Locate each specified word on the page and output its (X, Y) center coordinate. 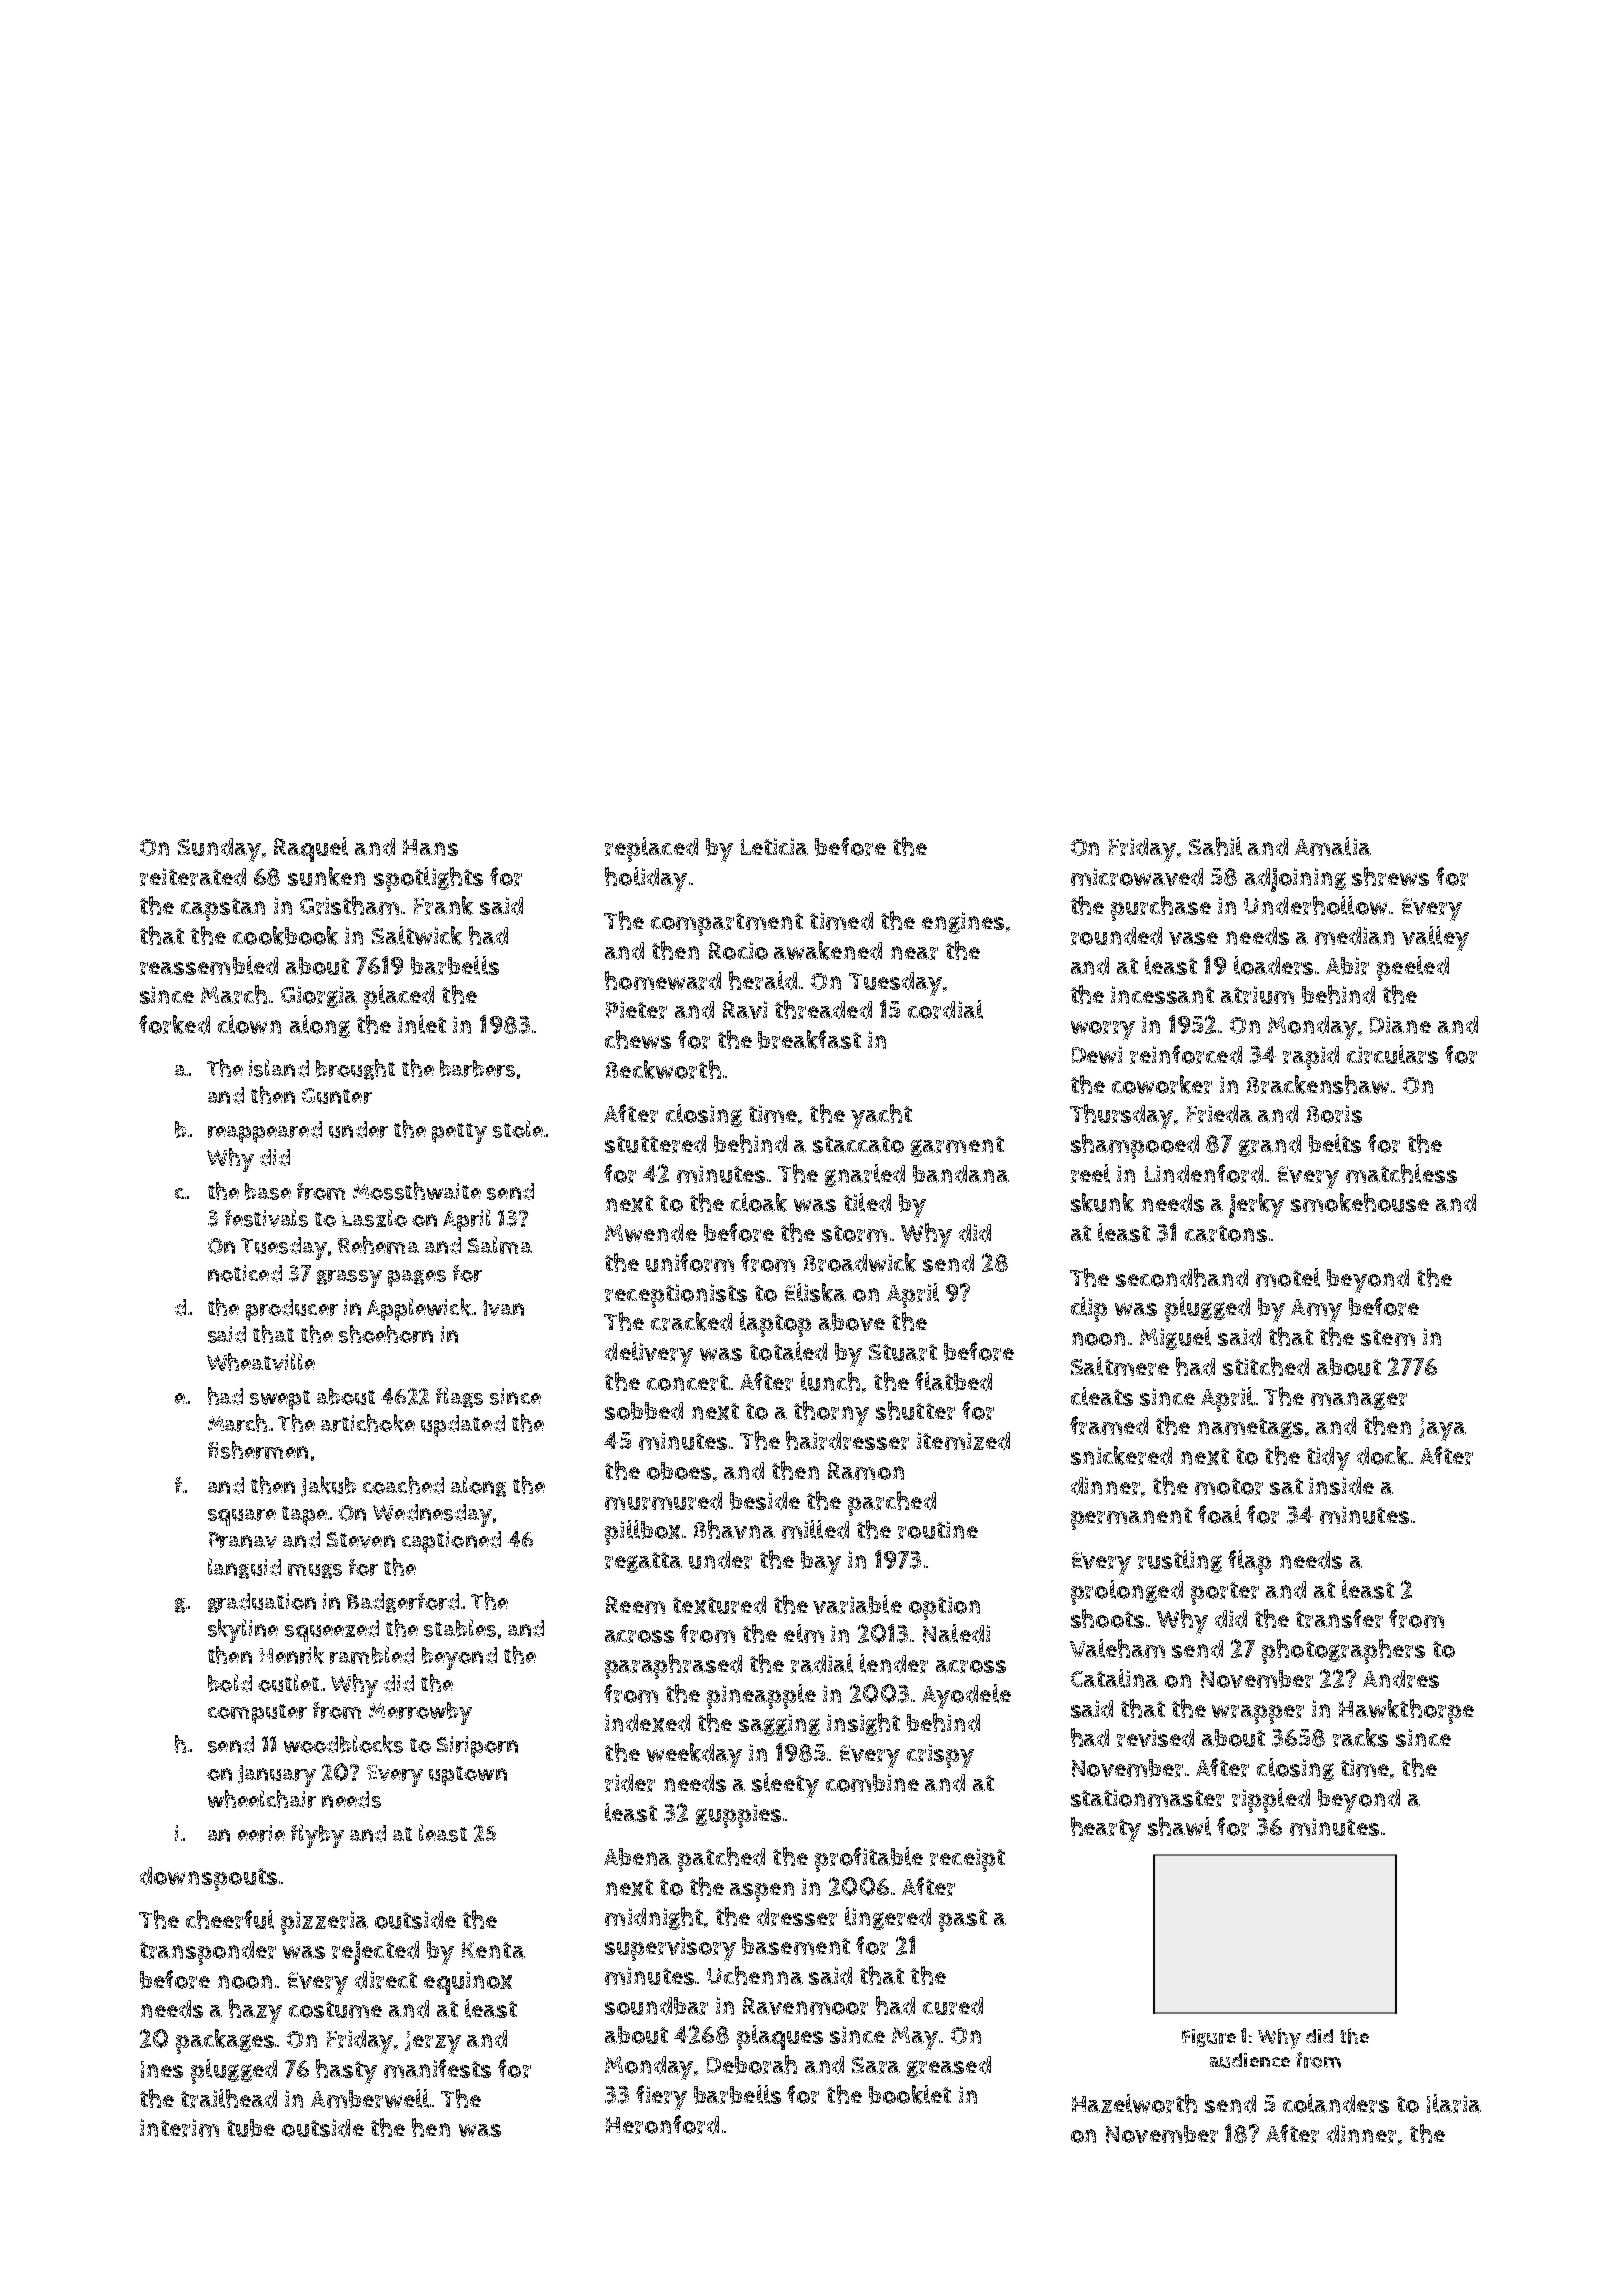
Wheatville (261, 1362)
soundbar (656, 2006)
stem (1388, 1337)
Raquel (311, 849)
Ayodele (966, 1696)
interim (179, 2128)
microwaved (1137, 877)
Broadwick (860, 1262)
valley (1435, 938)
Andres (1401, 1679)
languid (244, 1568)
